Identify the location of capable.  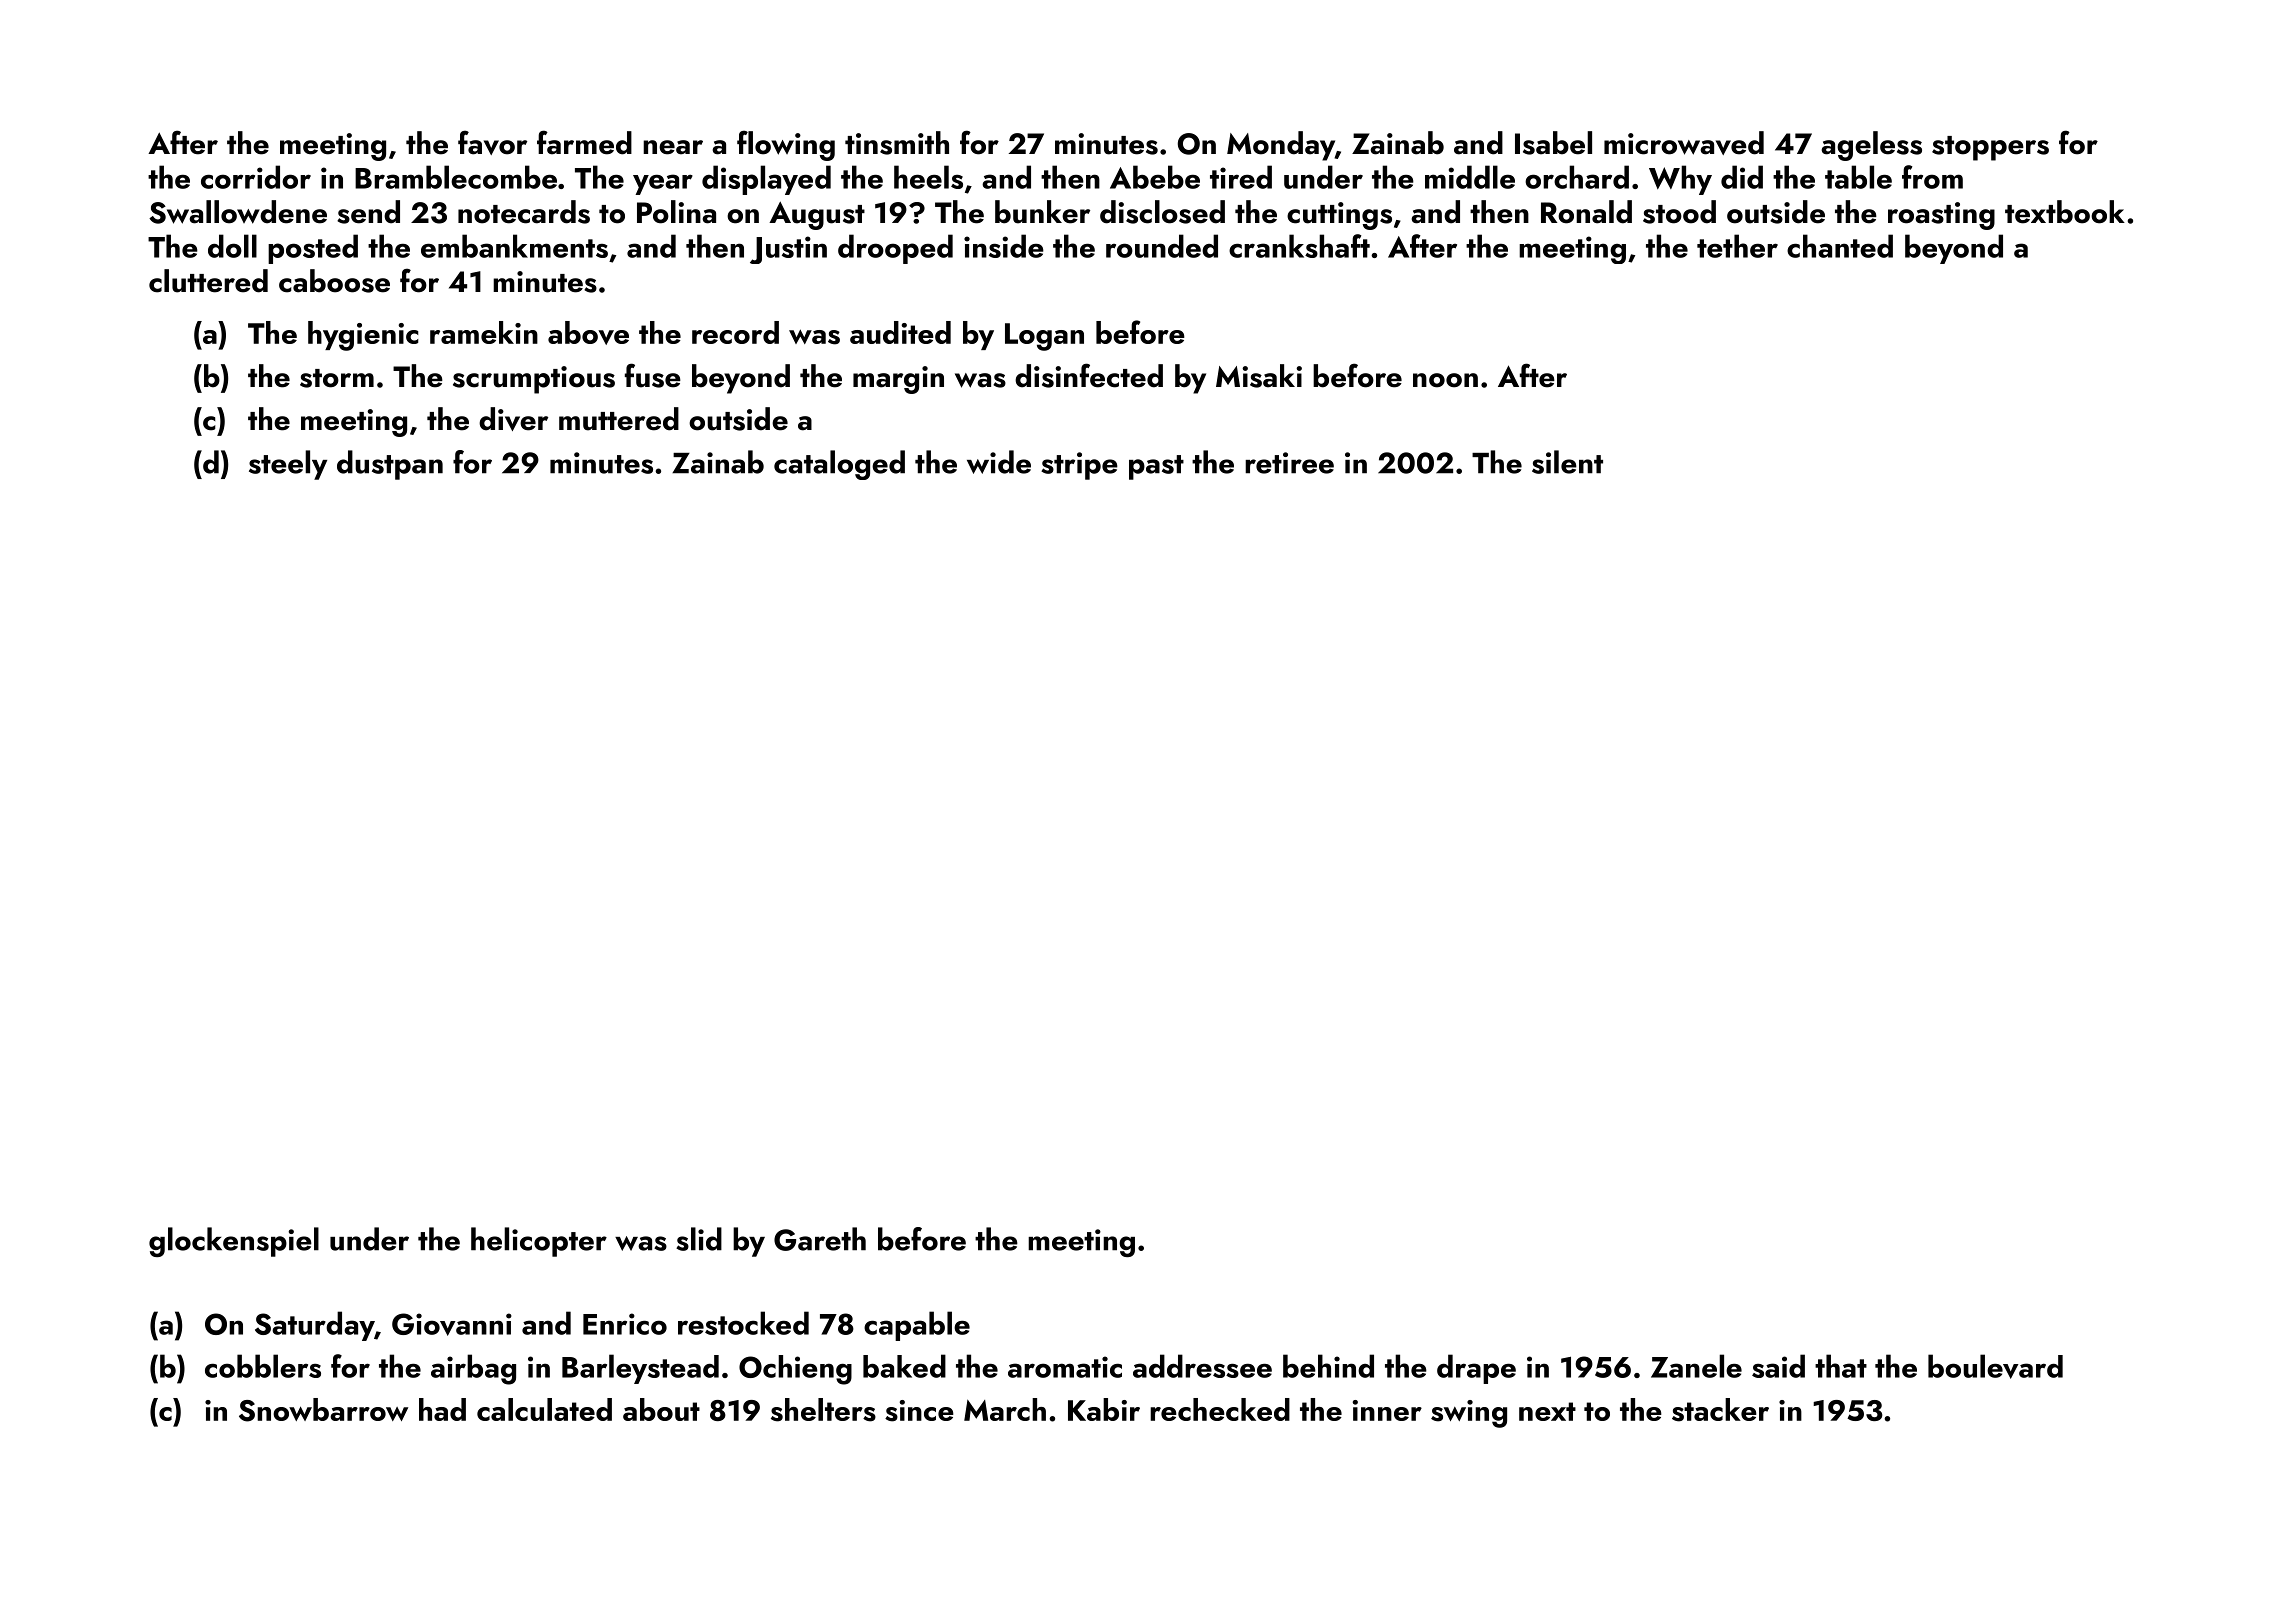
(917, 1326).
